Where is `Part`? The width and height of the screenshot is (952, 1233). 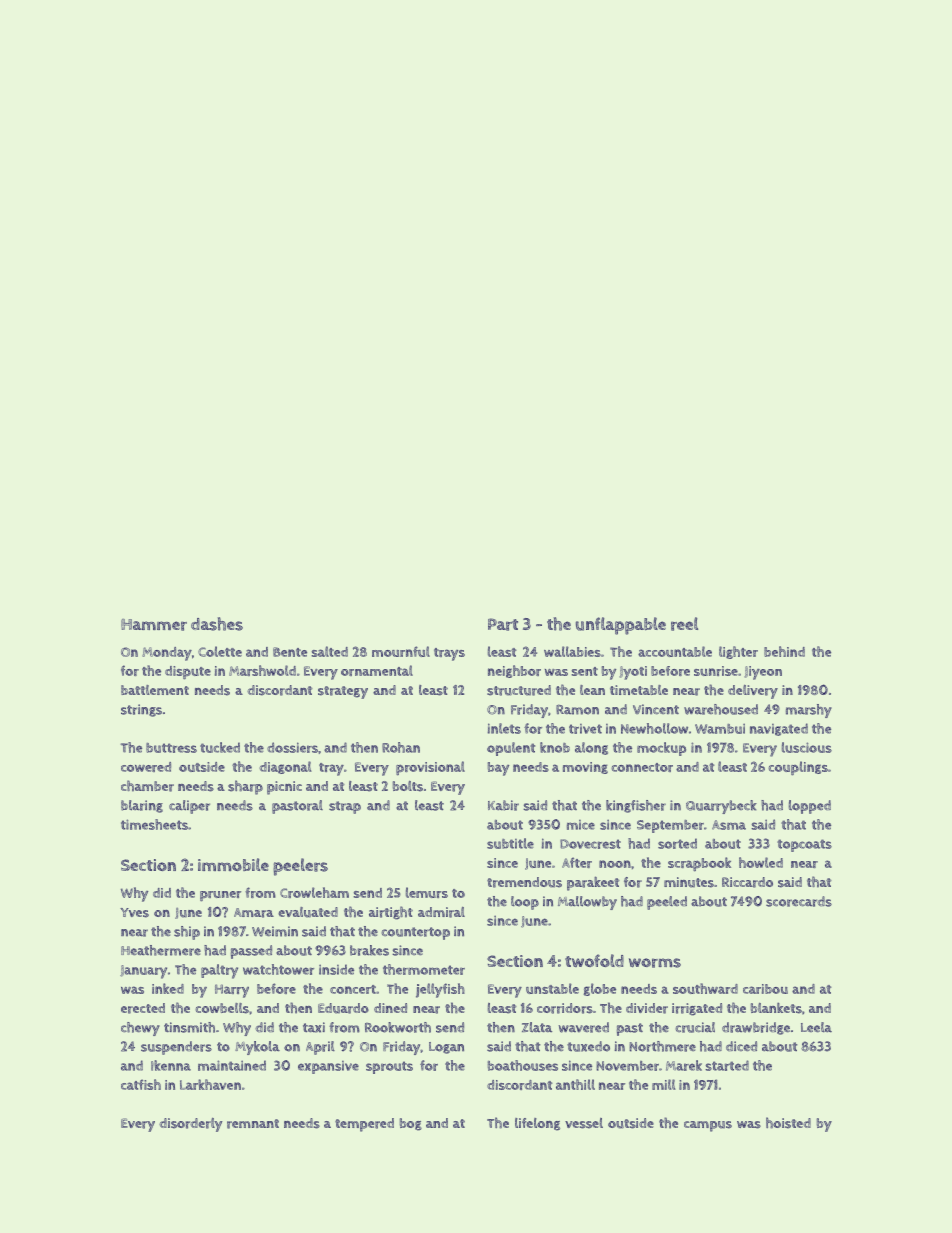
Part is located at coordinates (503, 624).
